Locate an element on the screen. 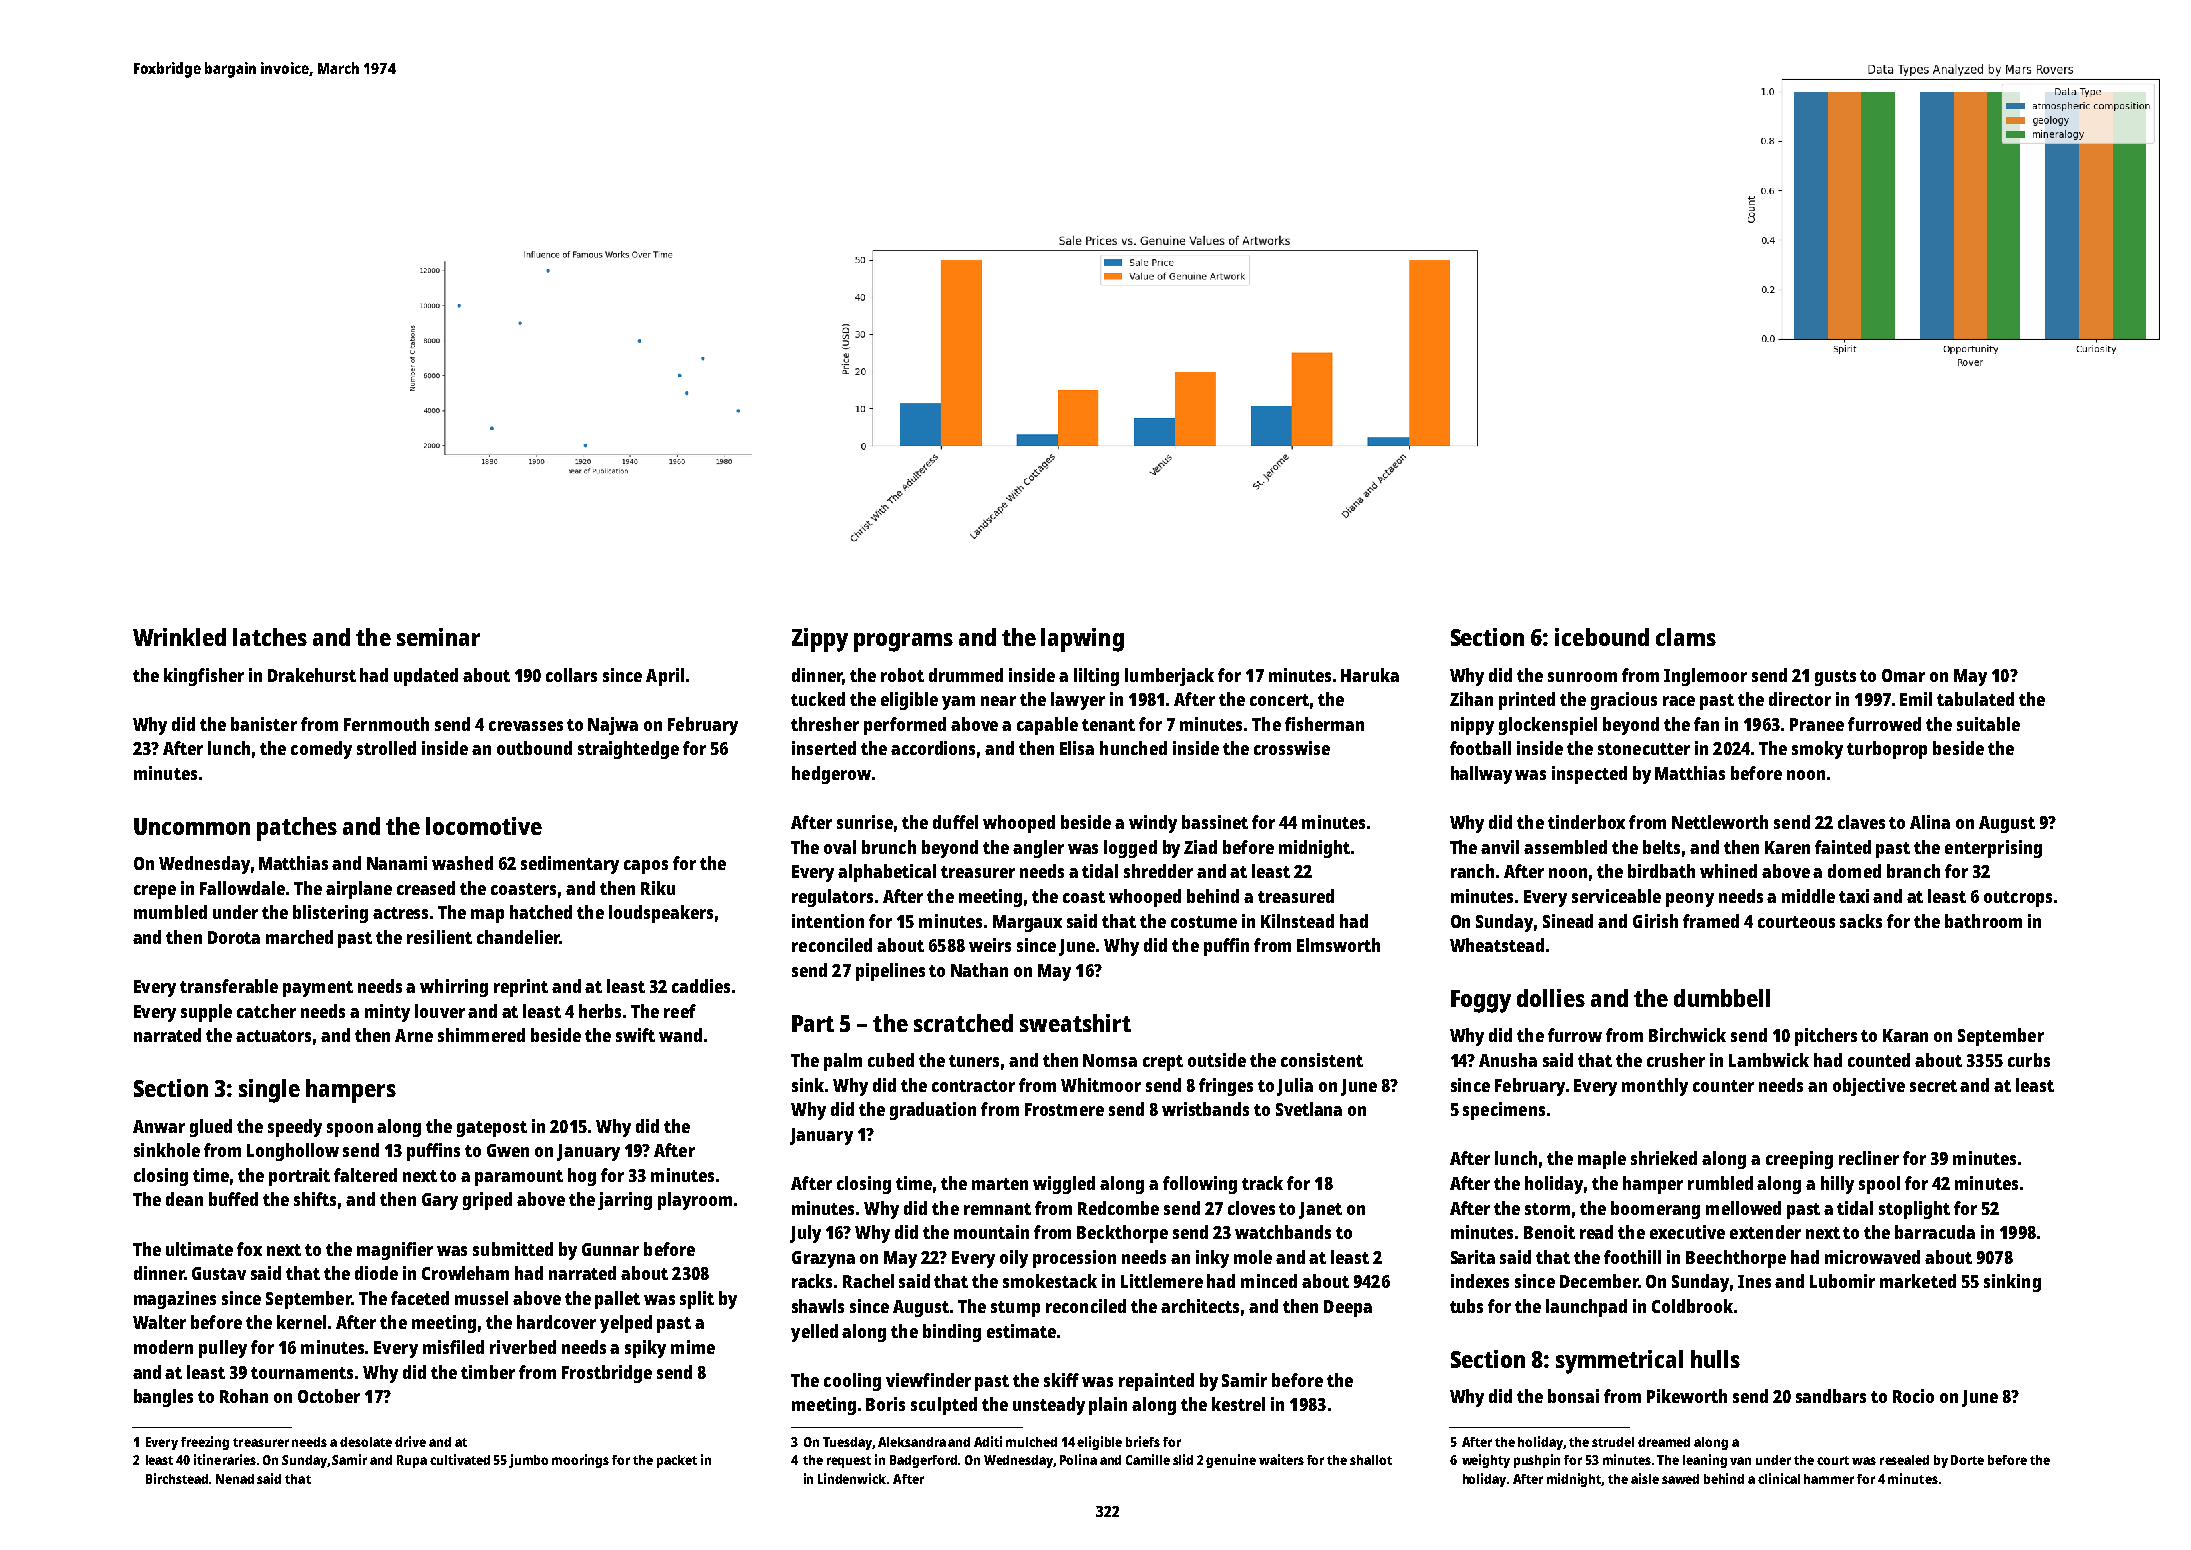 This screenshot has height=1550, width=2191. sculpted is located at coordinates (944, 1406).
